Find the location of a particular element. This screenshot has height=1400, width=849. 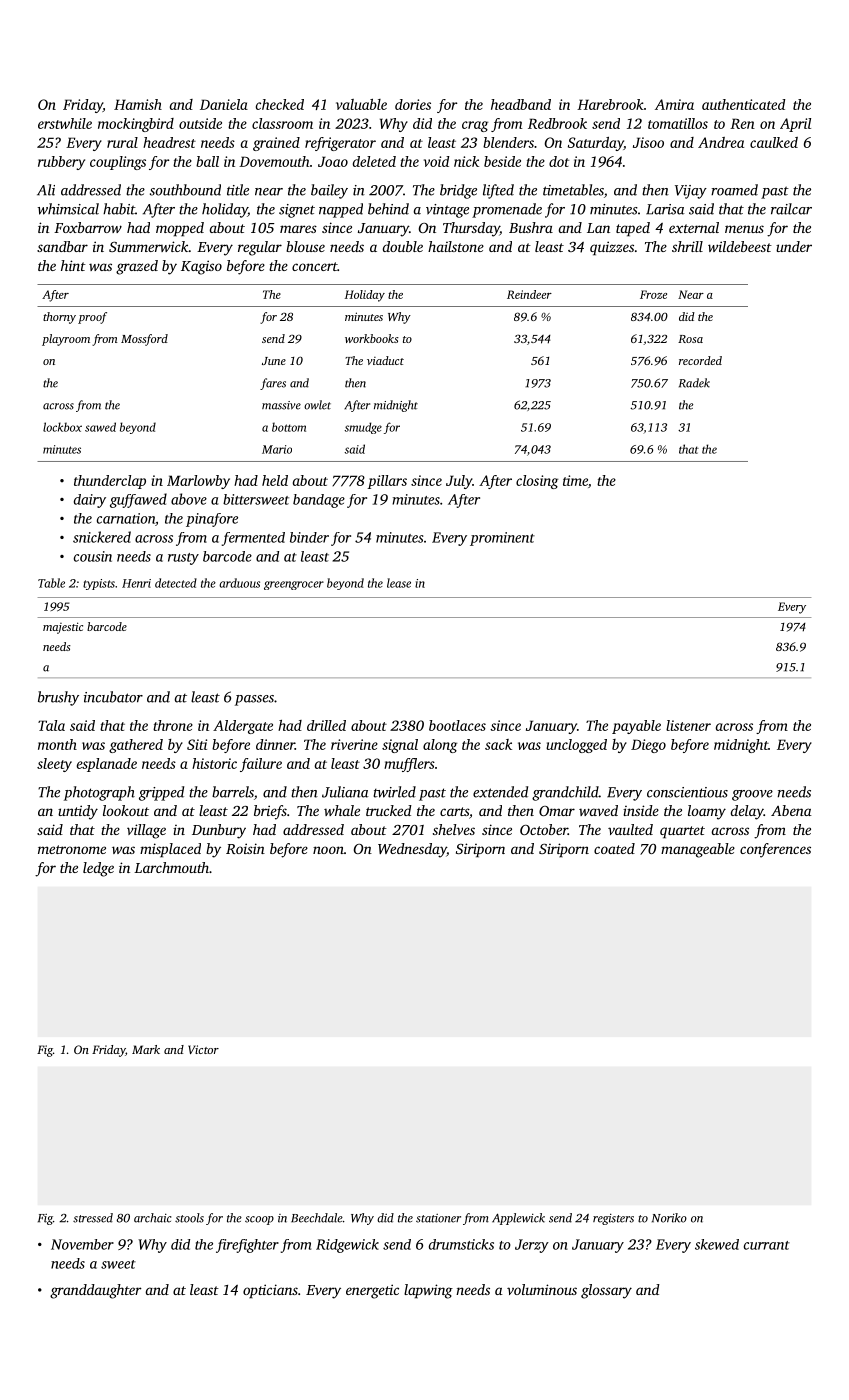

sawed is located at coordinates (100, 427).
